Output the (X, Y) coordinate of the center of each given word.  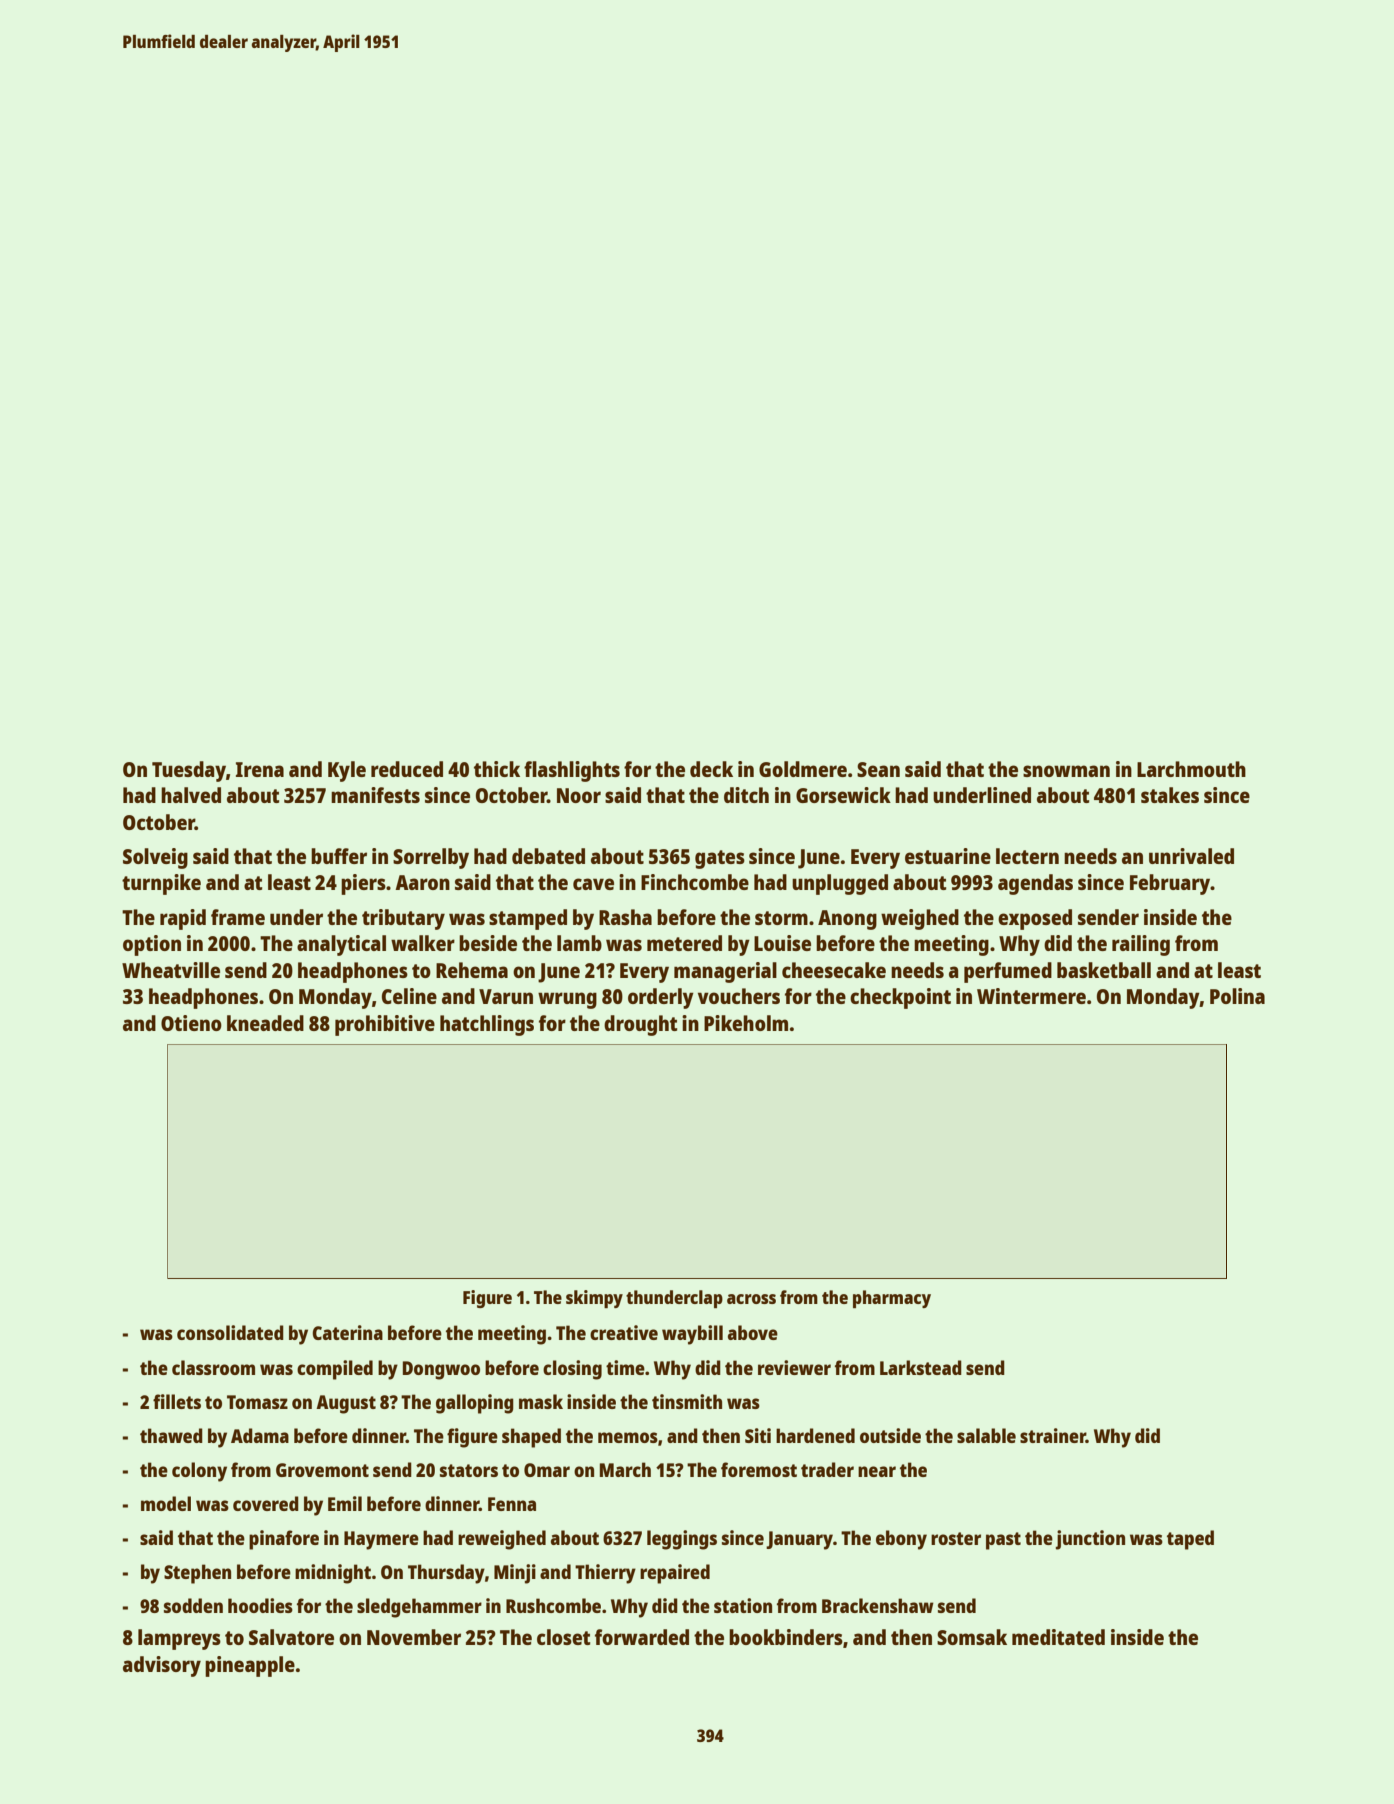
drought (640, 1025)
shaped (531, 1438)
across (751, 1299)
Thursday (446, 1574)
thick (497, 769)
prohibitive (385, 1025)
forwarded (642, 1637)
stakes (1170, 795)
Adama (260, 1435)
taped (1190, 1540)
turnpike (161, 884)
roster (956, 1538)
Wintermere (1031, 996)
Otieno (191, 1023)
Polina (1237, 996)
